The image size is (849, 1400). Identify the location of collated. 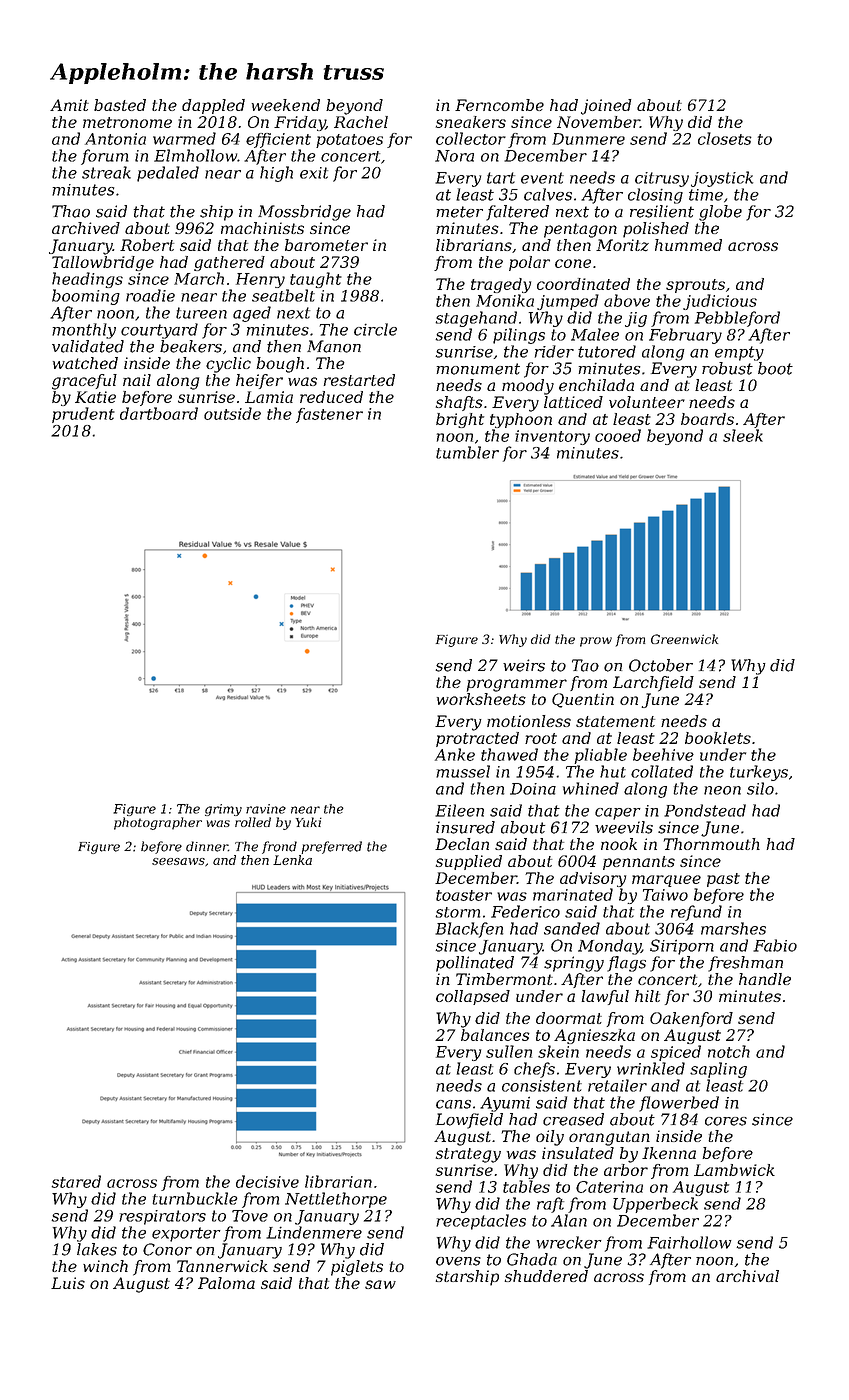
(662, 771).
